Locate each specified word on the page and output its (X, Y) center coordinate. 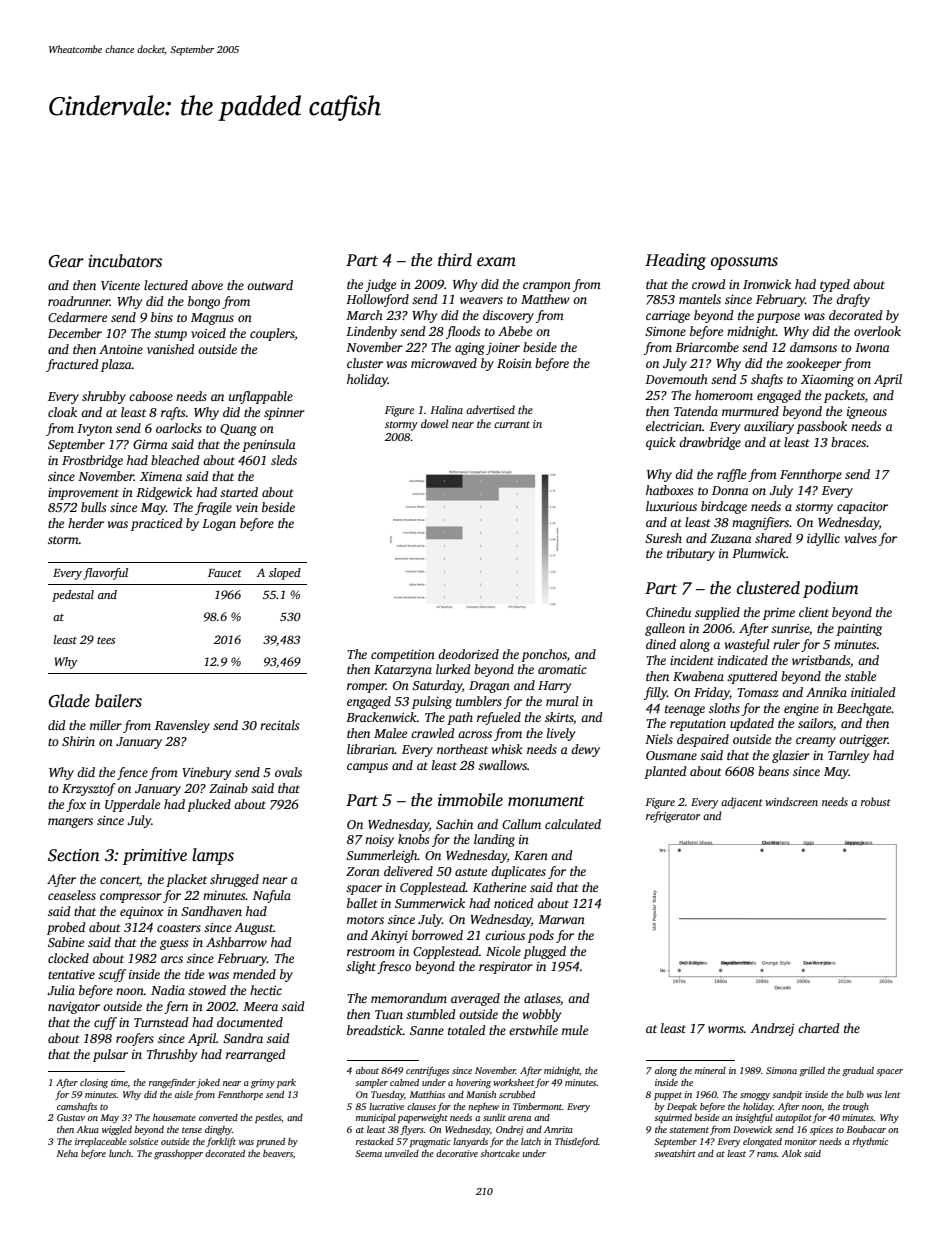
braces (848, 442)
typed (835, 285)
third (455, 260)
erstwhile (533, 1030)
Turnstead (161, 1022)
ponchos (544, 655)
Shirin (78, 741)
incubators (125, 261)
